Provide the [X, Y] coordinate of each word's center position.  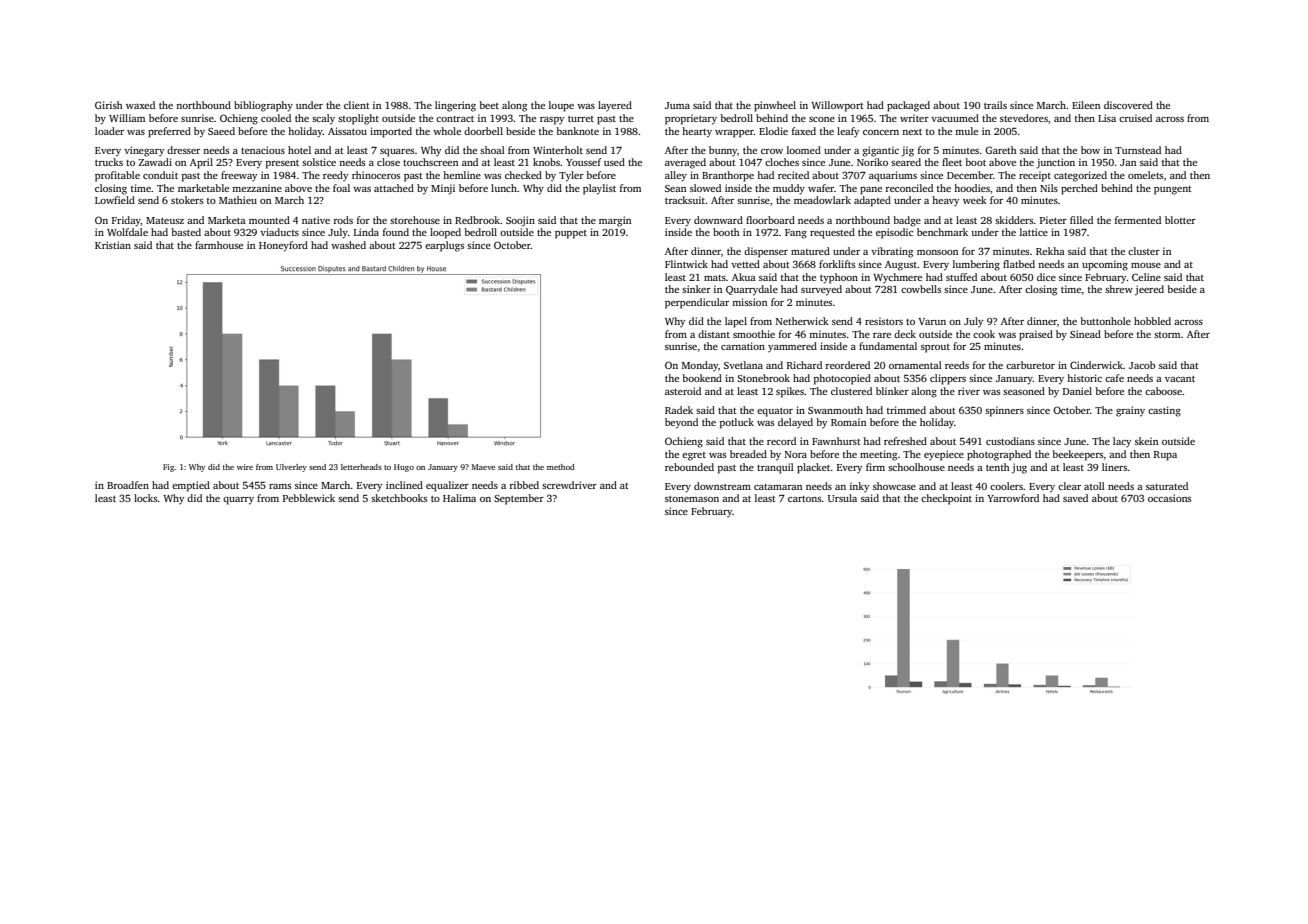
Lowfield [115, 200]
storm [1167, 335]
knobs [546, 162]
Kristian [113, 245]
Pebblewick [309, 498]
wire [245, 467]
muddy [789, 189]
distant [714, 334]
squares [397, 153]
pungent [1173, 190]
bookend [702, 378]
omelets [1145, 175]
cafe [1114, 378]
